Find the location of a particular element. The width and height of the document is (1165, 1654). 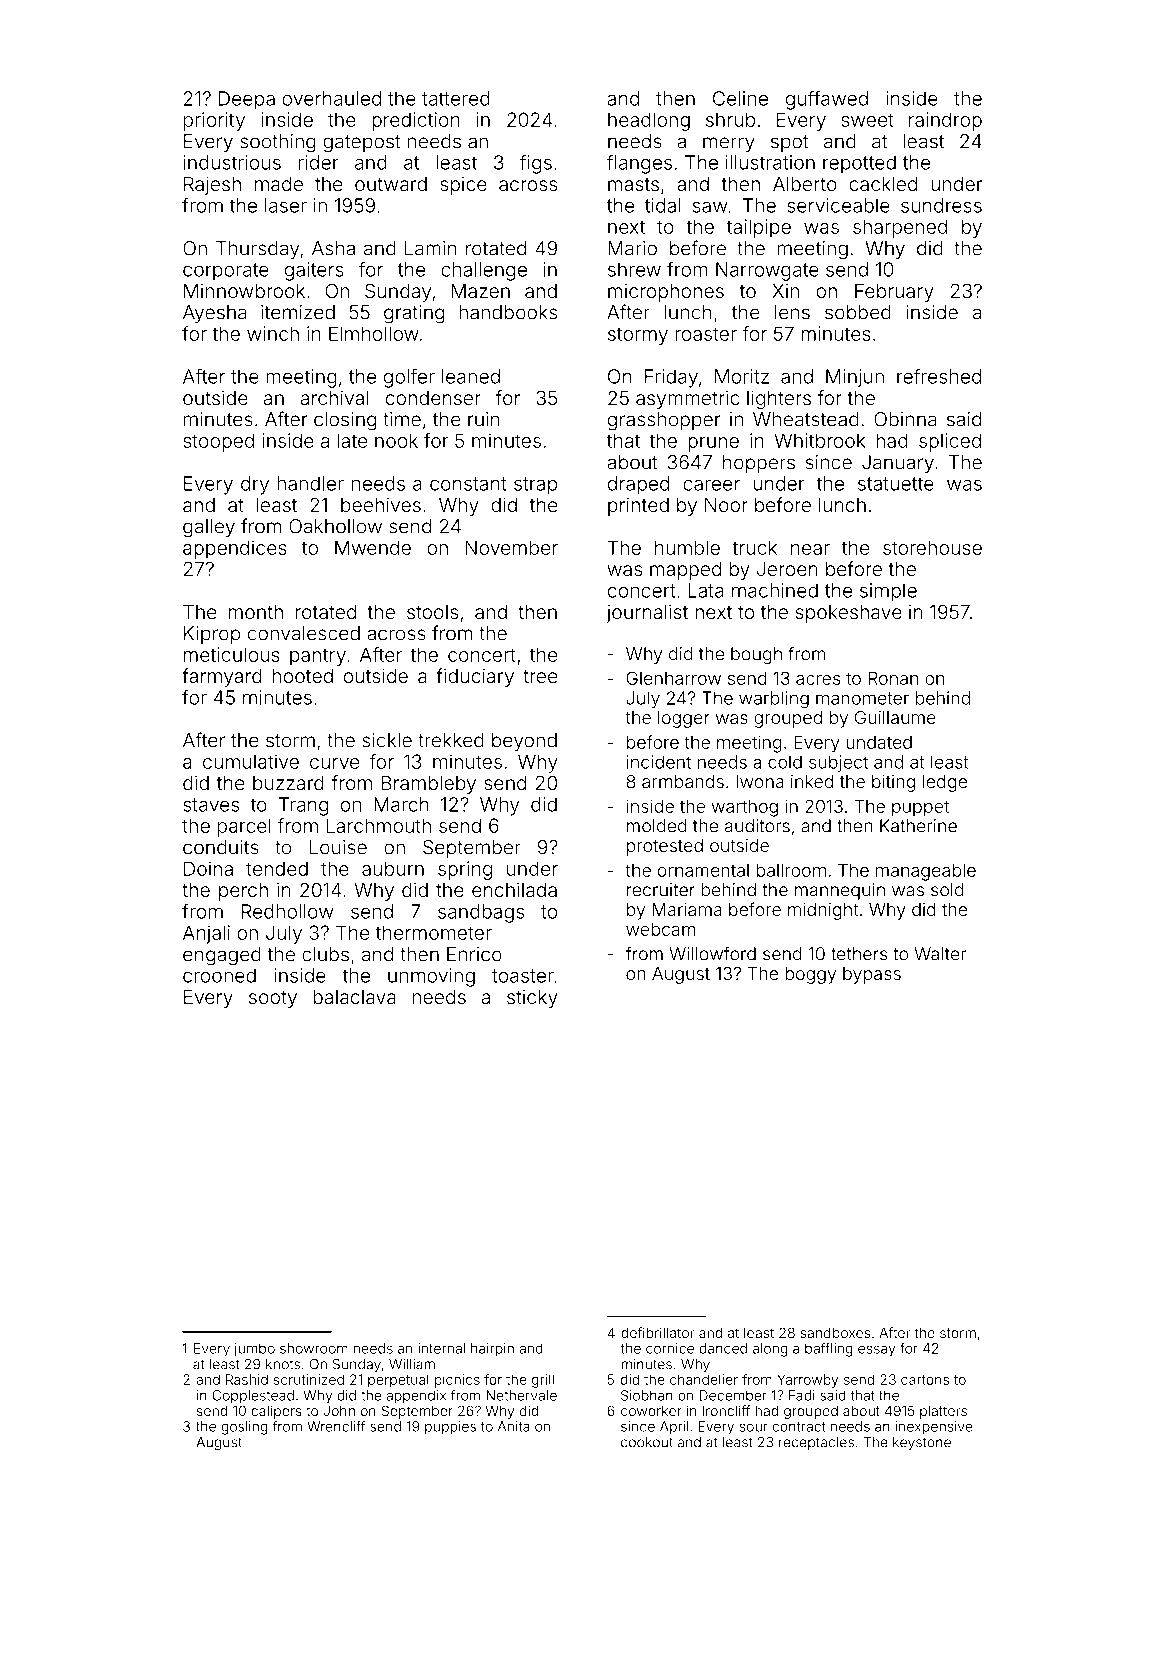

sooty is located at coordinates (273, 999).
